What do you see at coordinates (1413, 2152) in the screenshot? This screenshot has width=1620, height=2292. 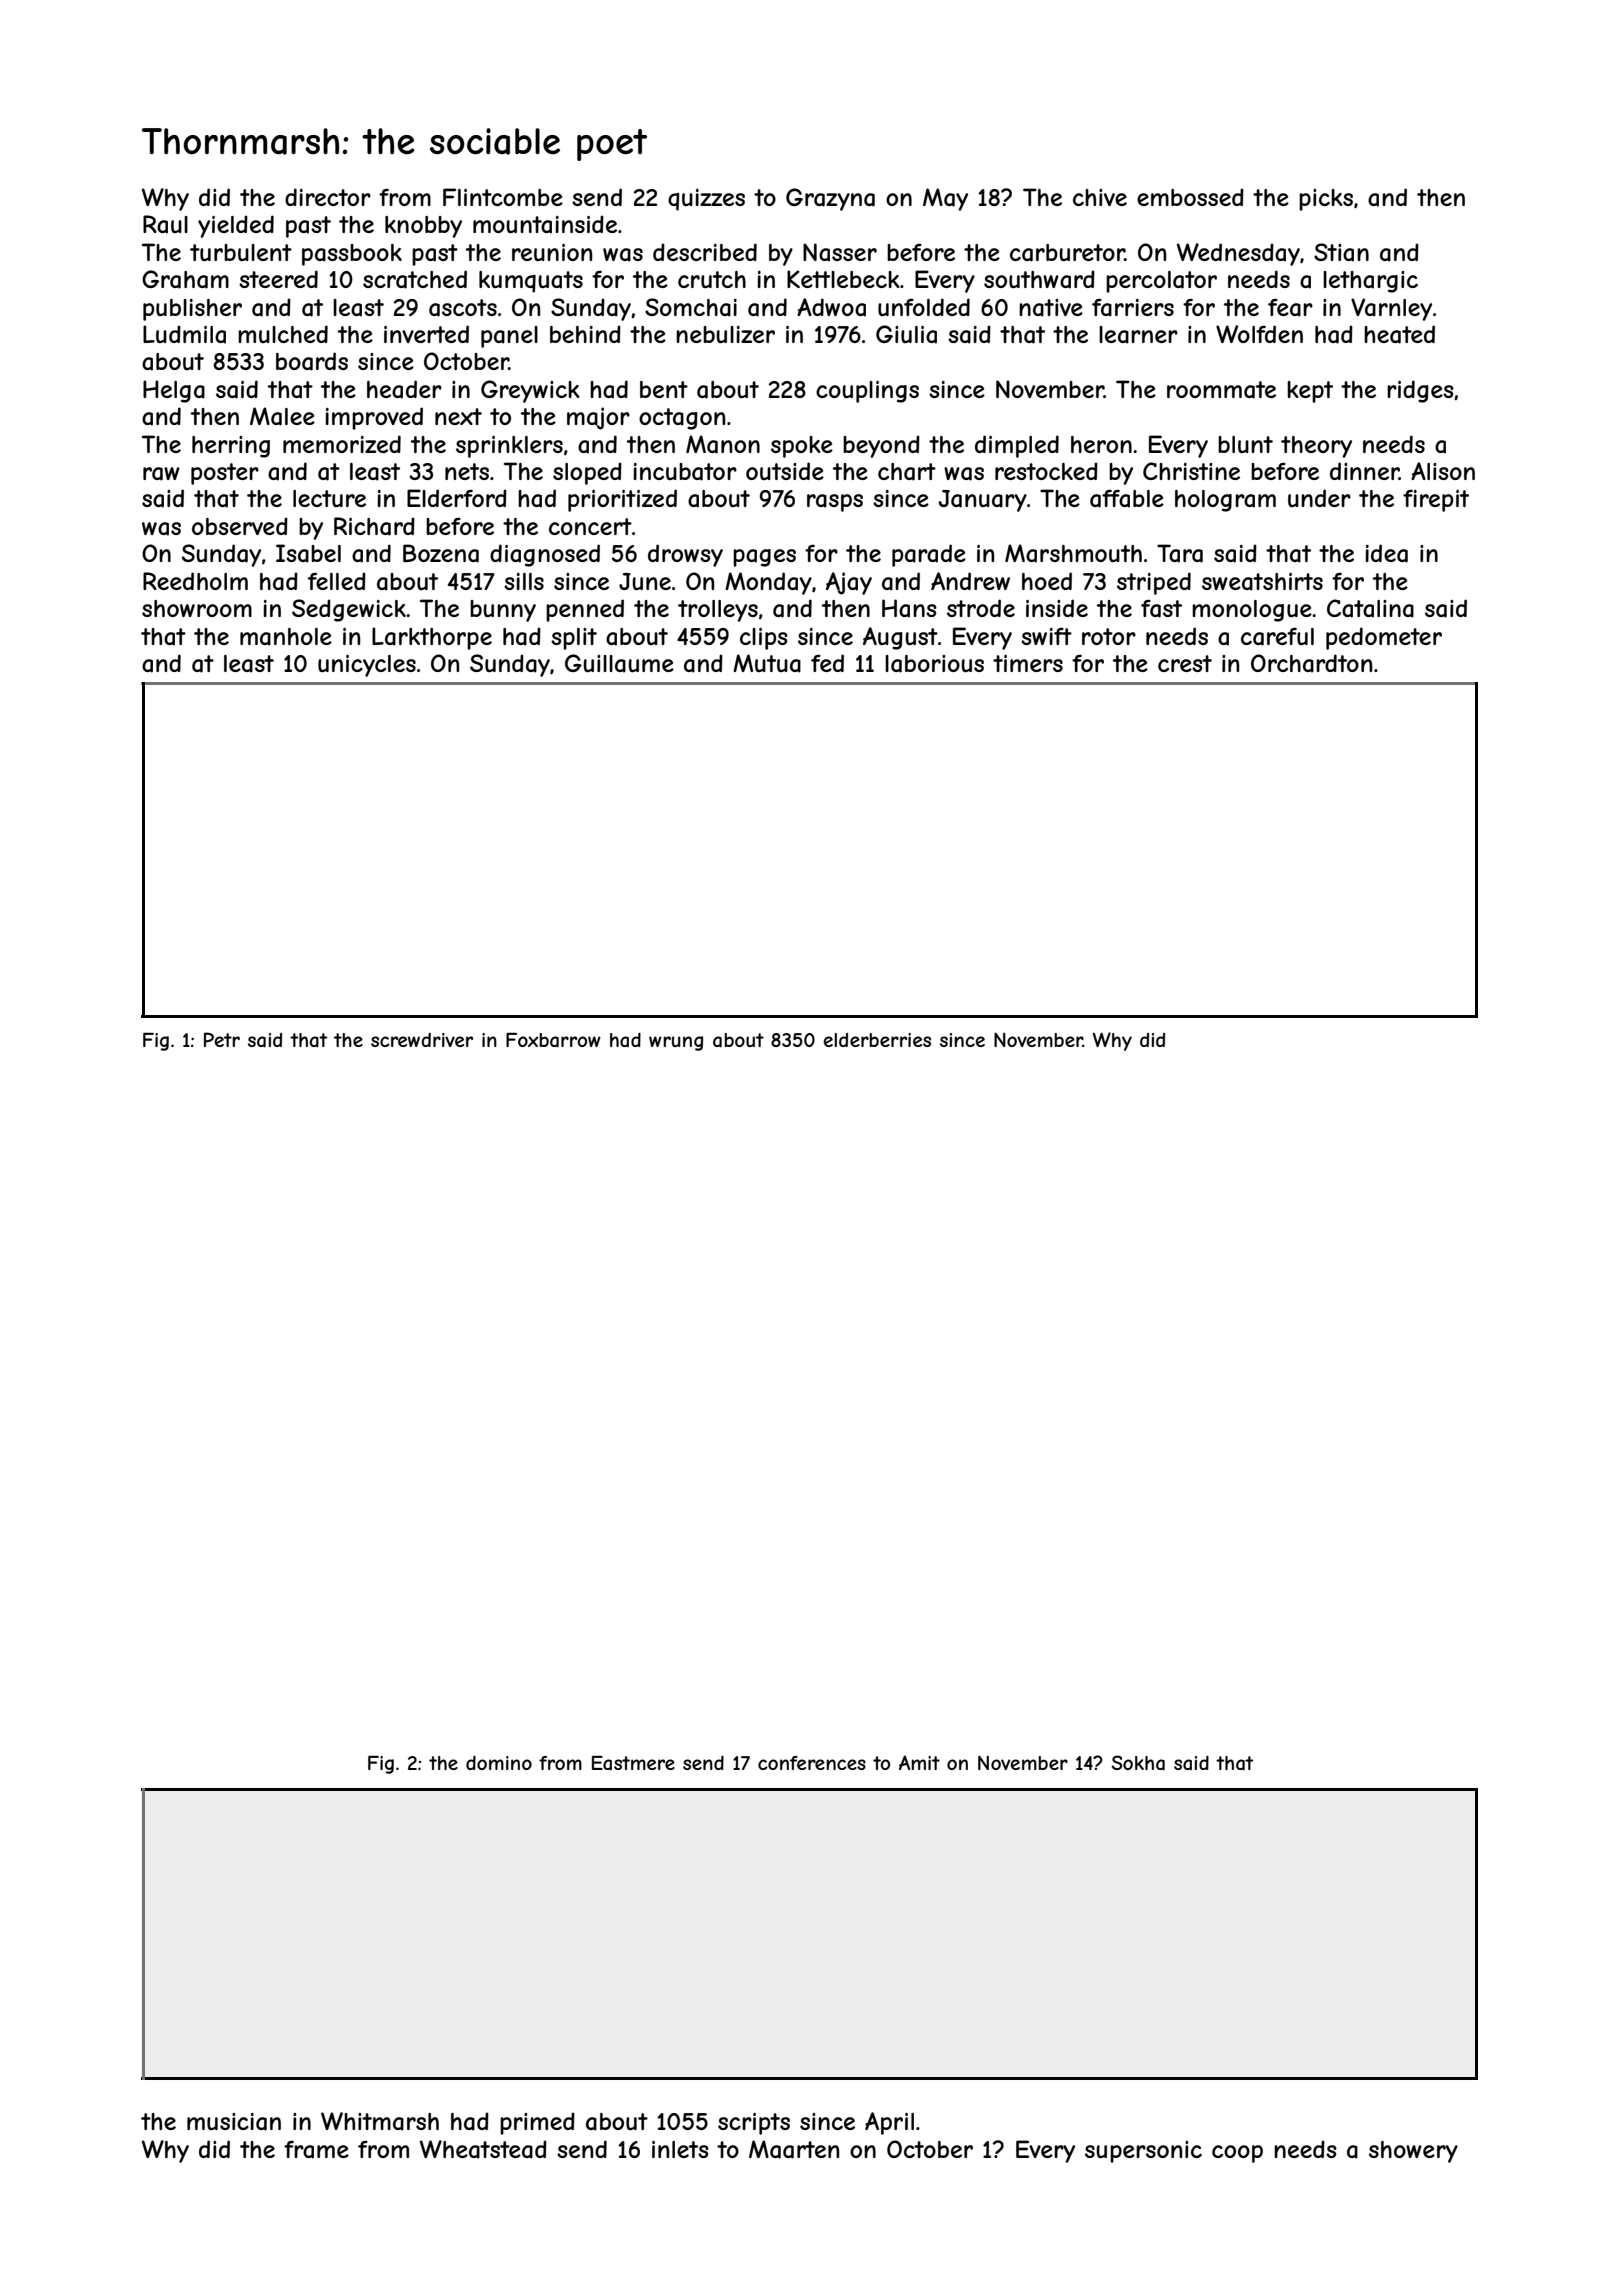 I see `showery` at bounding box center [1413, 2152].
